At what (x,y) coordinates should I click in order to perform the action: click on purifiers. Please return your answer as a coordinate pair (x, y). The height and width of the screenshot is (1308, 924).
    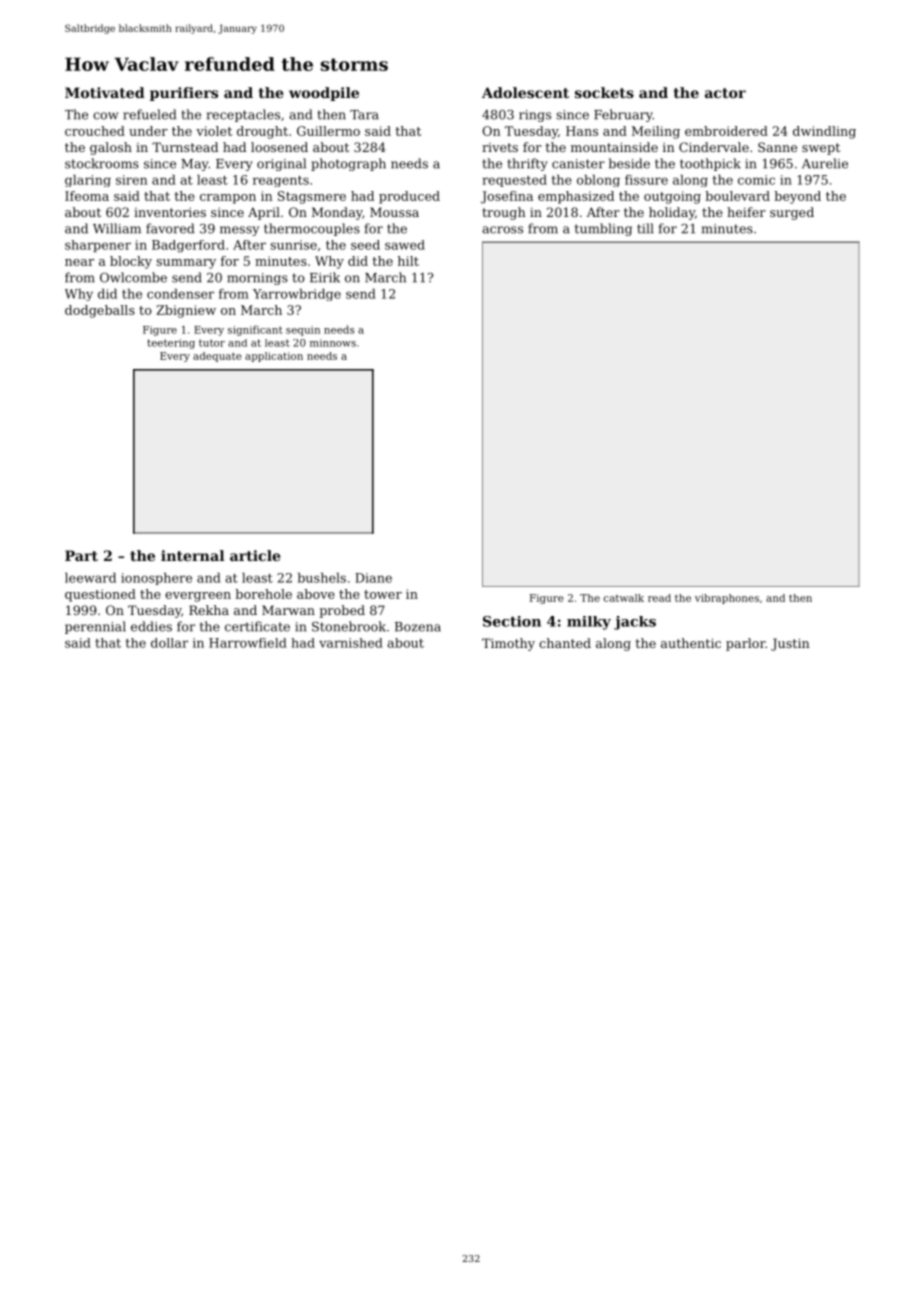
    Looking at the image, I should click on (184, 94).
